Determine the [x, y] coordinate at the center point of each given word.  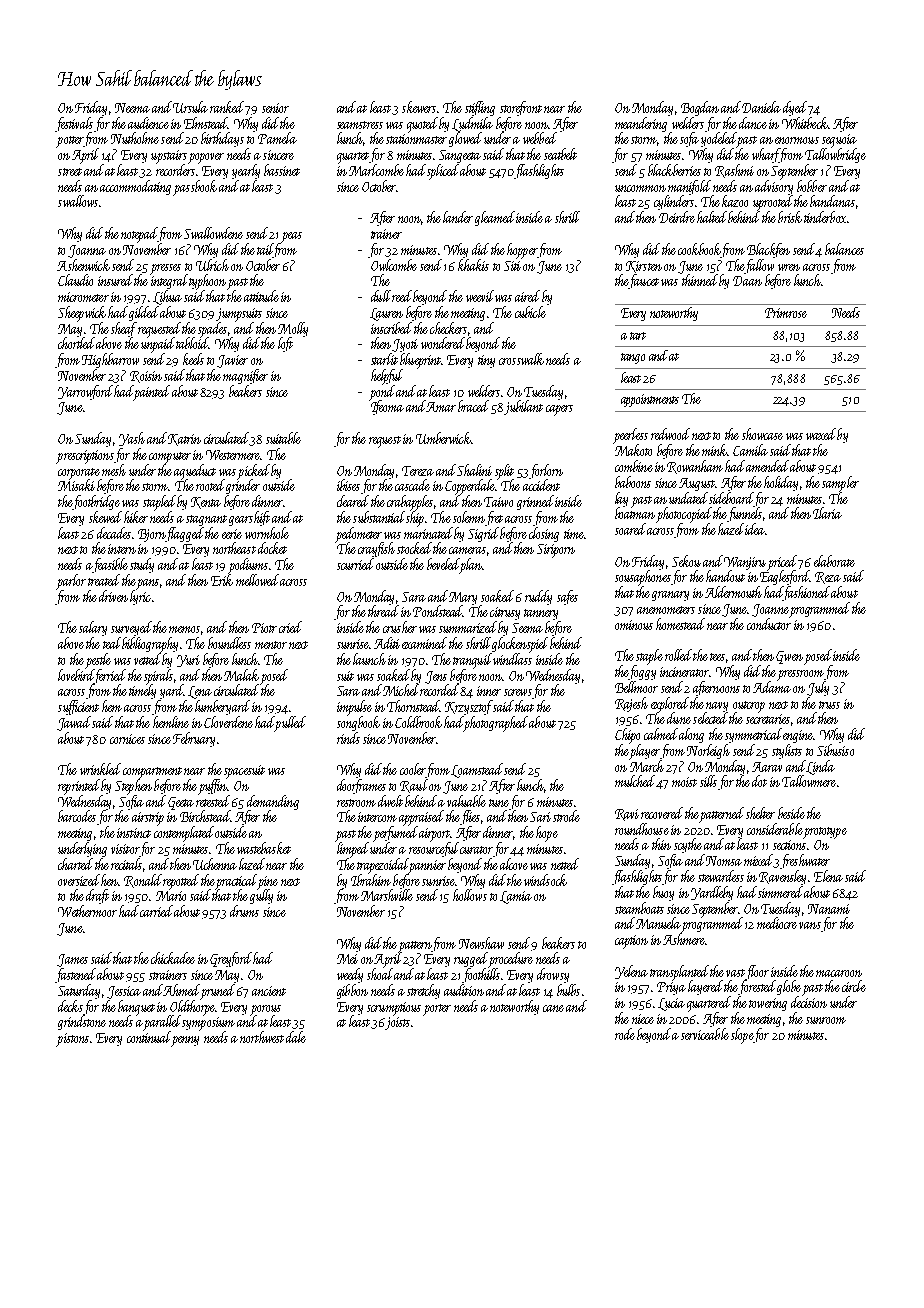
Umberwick [443, 438]
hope [547, 834]
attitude [261, 296]
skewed [105, 517]
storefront [521, 108]
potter [70, 142]
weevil [480, 296]
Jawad [74, 723]
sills [708, 781]
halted [712, 217]
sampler [840, 484]
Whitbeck [805, 123]
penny [185, 1041]
